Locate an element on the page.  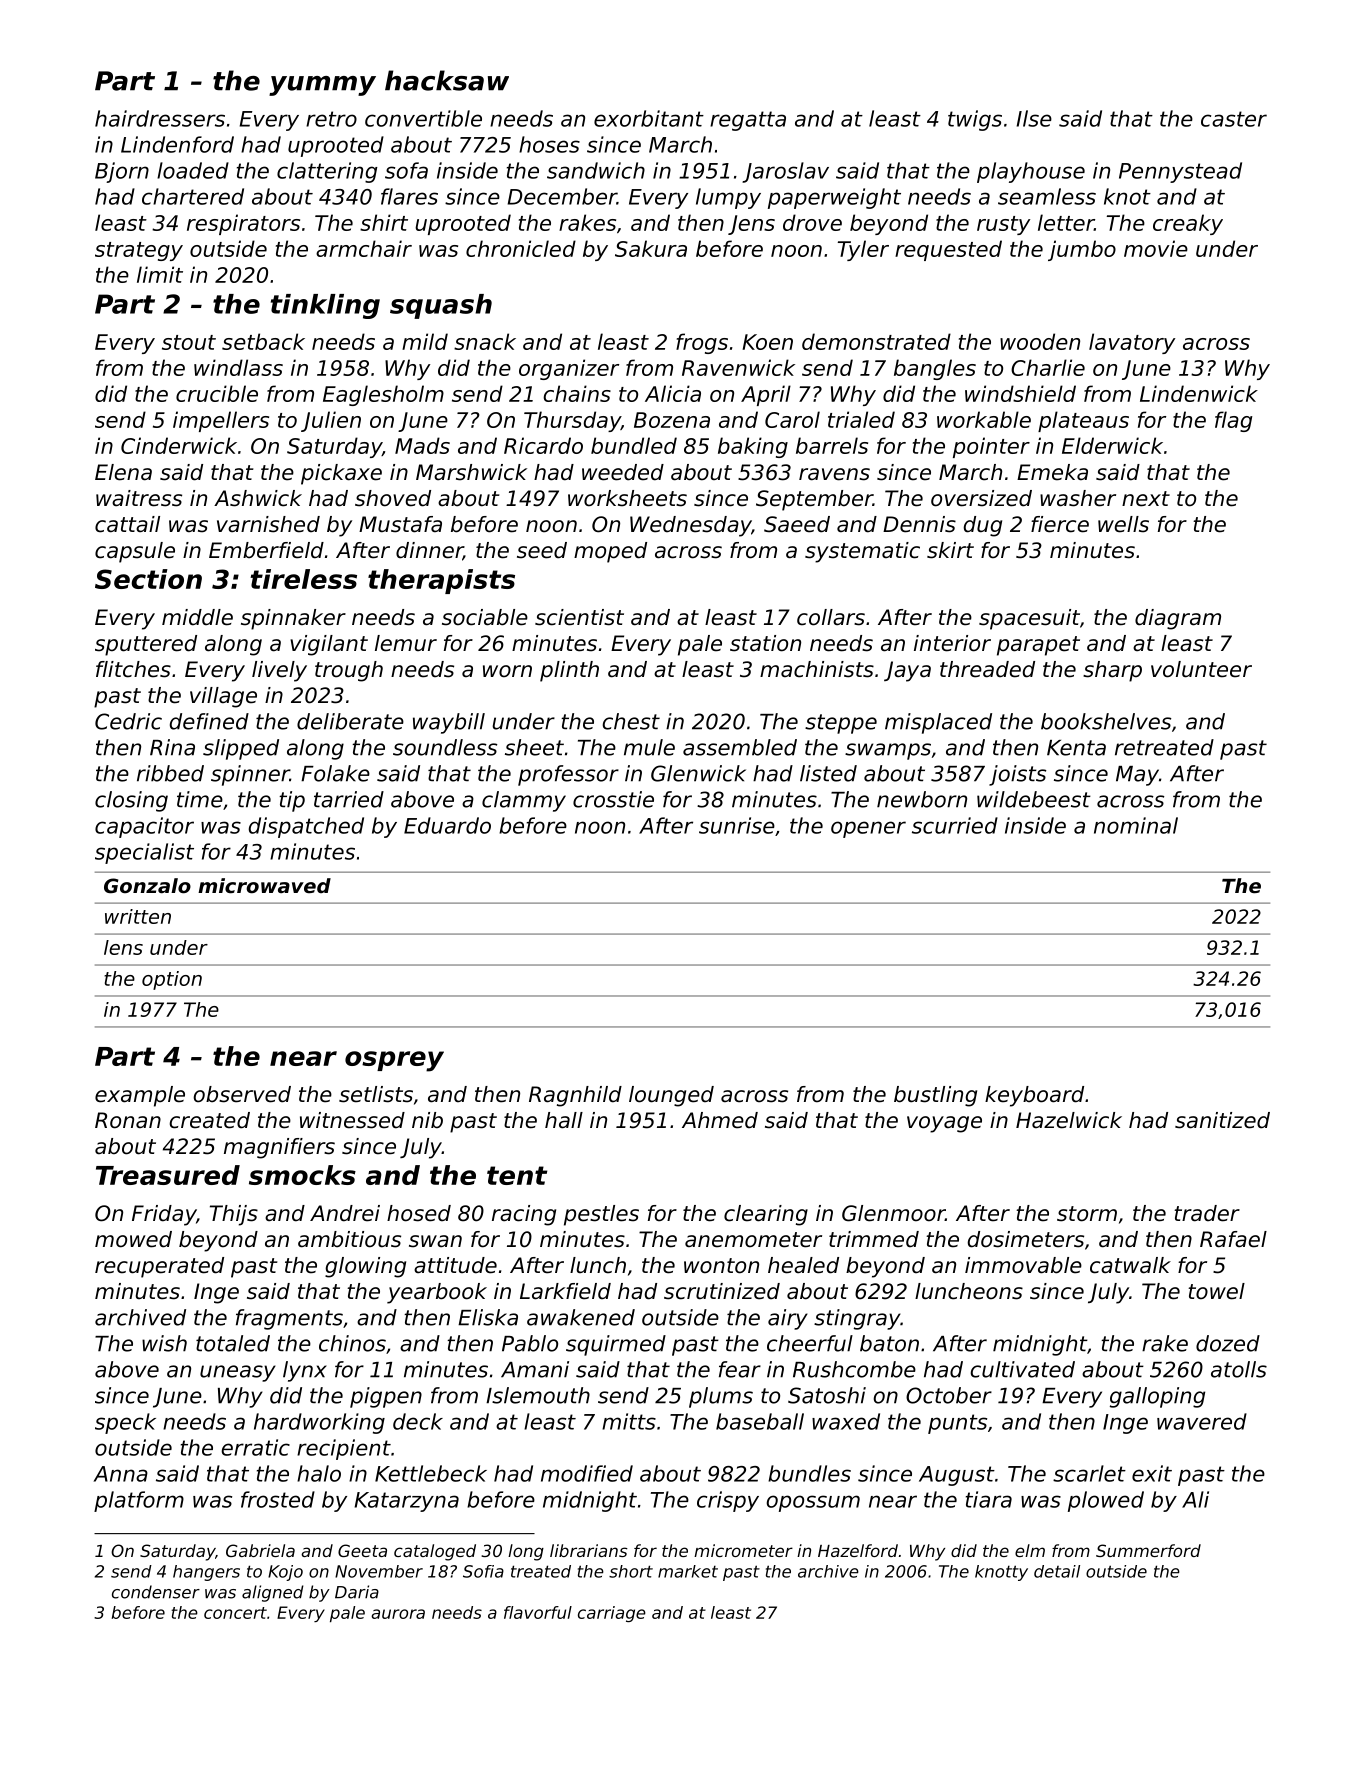
exorbitant is located at coordinates (649, 118).
